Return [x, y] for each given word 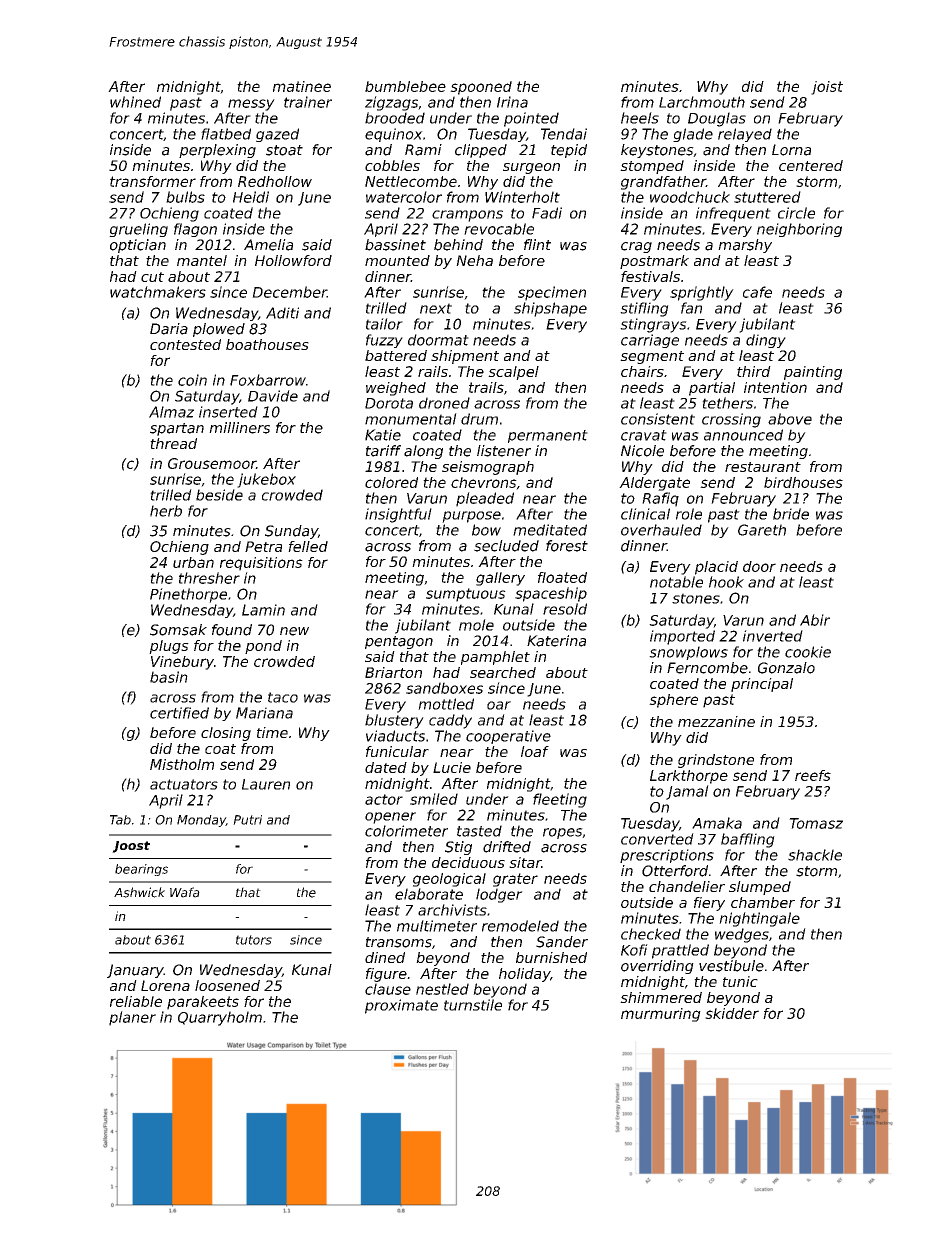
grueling [138, 230]
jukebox [266, 480]
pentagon [399, 642]
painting [813, 373]
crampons [467, 216]
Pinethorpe [188, 595]
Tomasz [816, 823]
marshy [745, 246]
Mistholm [182, 764]
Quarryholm [220, 1018]
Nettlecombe [411, 181]
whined [135, 102]
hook [726, 582]
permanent [548, 436]
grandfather [663, 183]
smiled [434, 799]
